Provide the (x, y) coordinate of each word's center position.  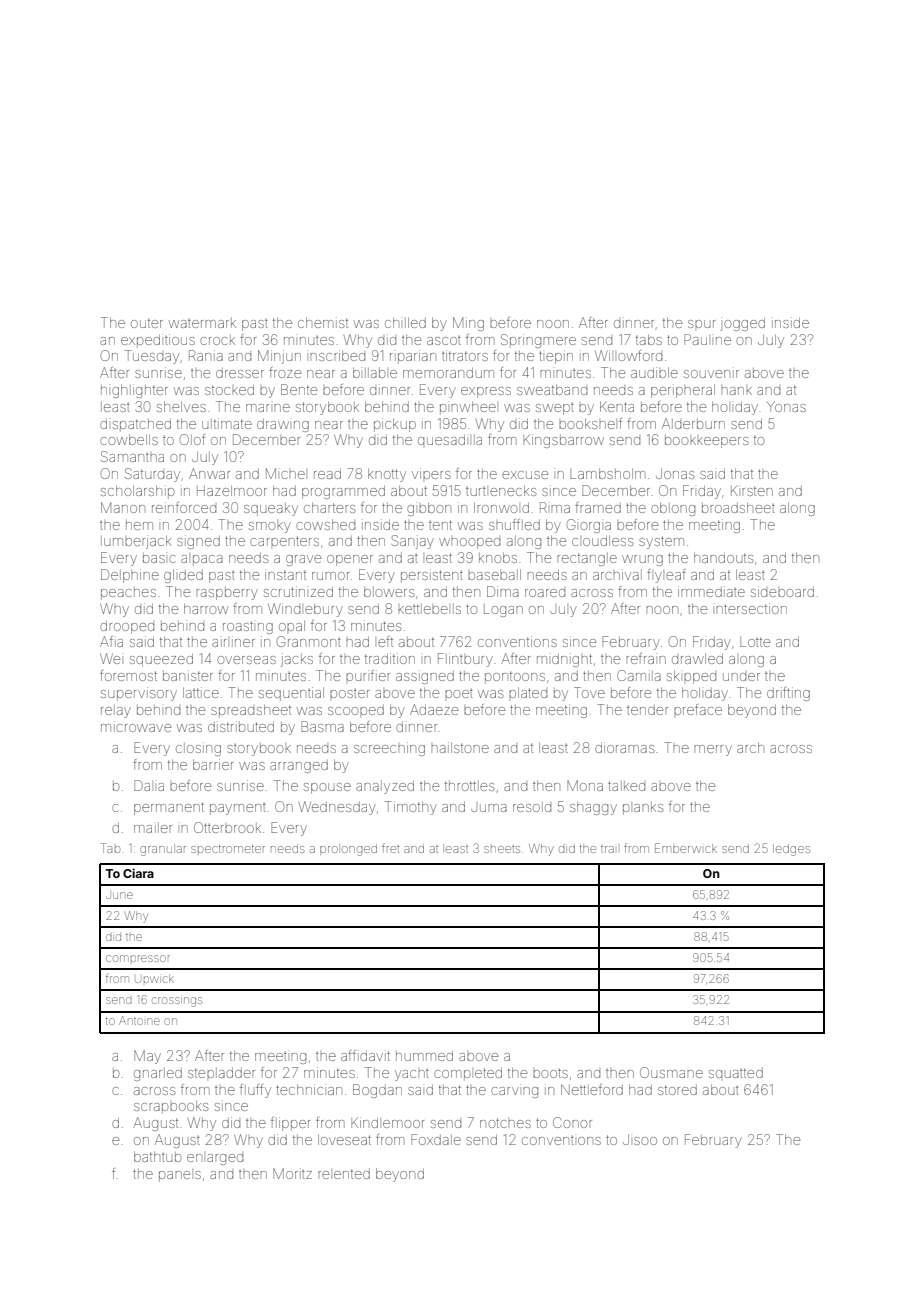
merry (713, 750)
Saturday (152, 475)
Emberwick (686, 848)
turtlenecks (501, 491)
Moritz (292, 1173)
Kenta (617, 406)
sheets (502, 849)
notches (505, 1123)
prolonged (348, 850)
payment (238, 809)
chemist (323, 322)
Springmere (538, 341)
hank (736, 391)
